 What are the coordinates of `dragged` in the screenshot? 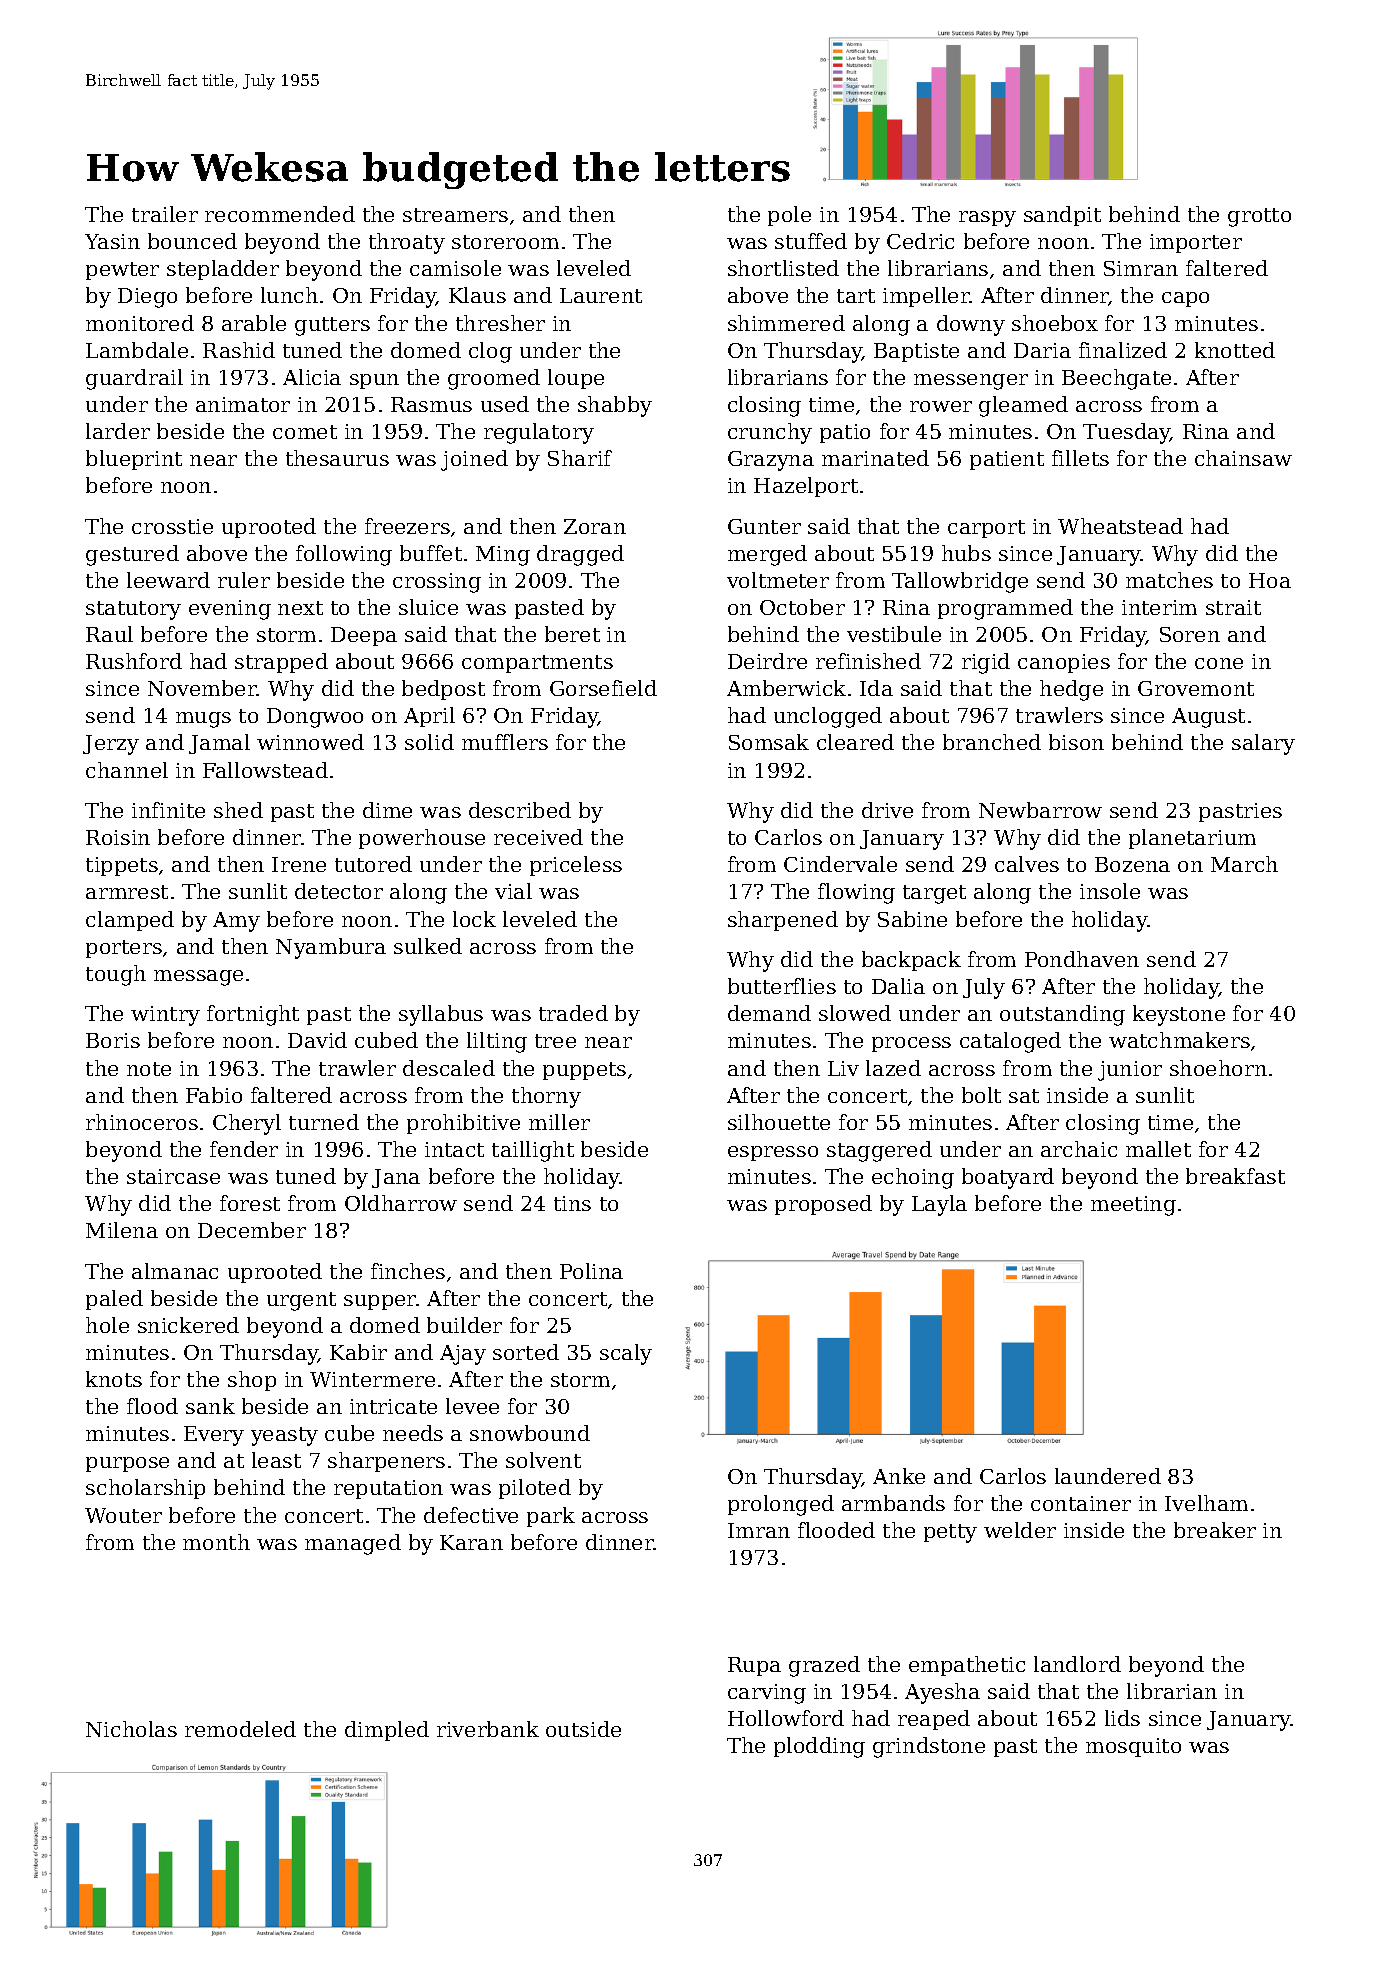 It's located at (580, 555).
